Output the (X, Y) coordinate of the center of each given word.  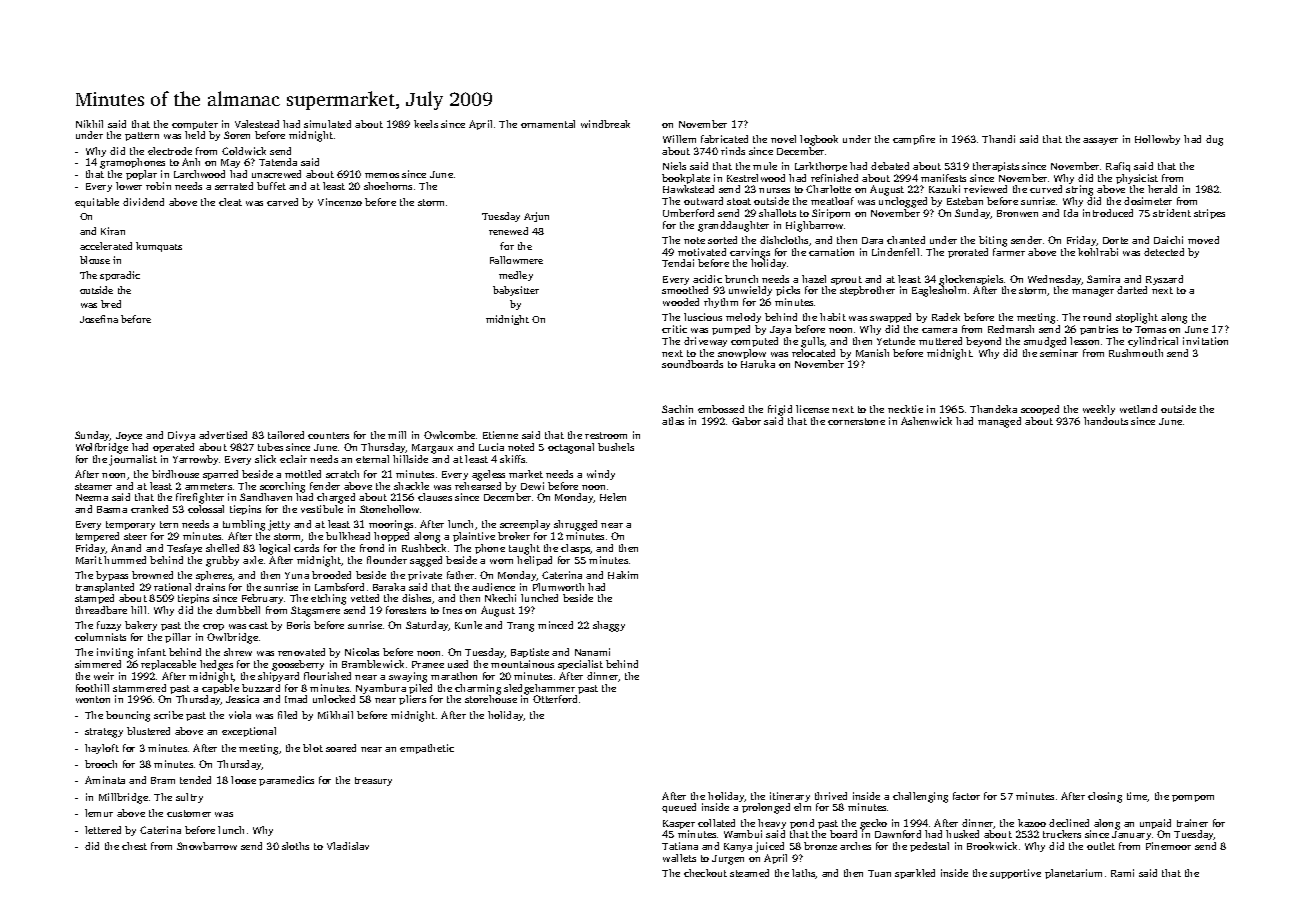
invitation (1205, 341)
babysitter (516, 291)
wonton (93, 699)
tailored (286, 435)
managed (999, 422)
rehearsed (478, 486)
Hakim (623, 575)
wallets (679, 858)
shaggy (609, 626)
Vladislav (348, 846)
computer (195, 125)
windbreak (605, 124)
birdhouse (175, 474)
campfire (914, 140)
